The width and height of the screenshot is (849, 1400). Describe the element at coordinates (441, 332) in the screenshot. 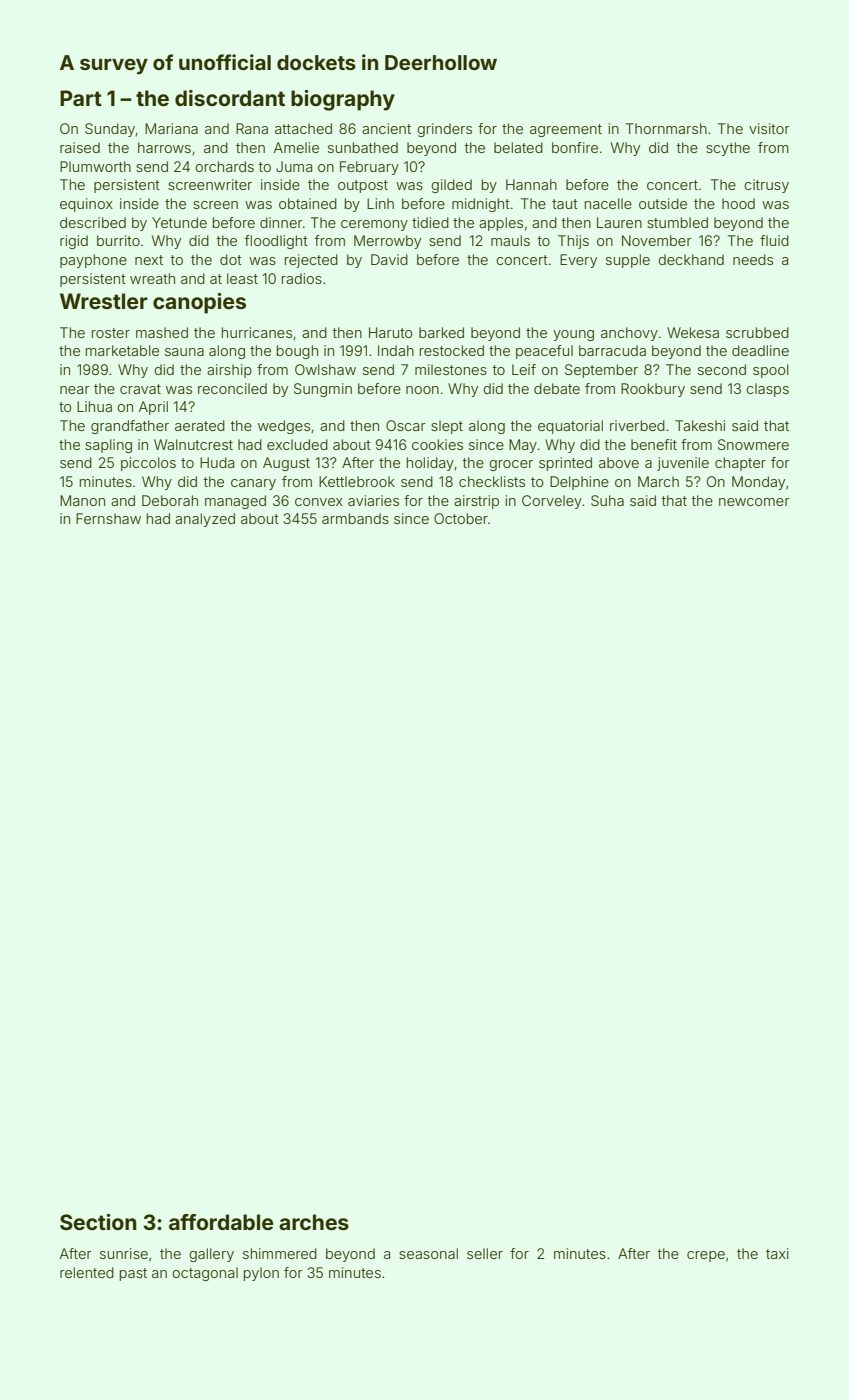

I see `barked` at that location.
